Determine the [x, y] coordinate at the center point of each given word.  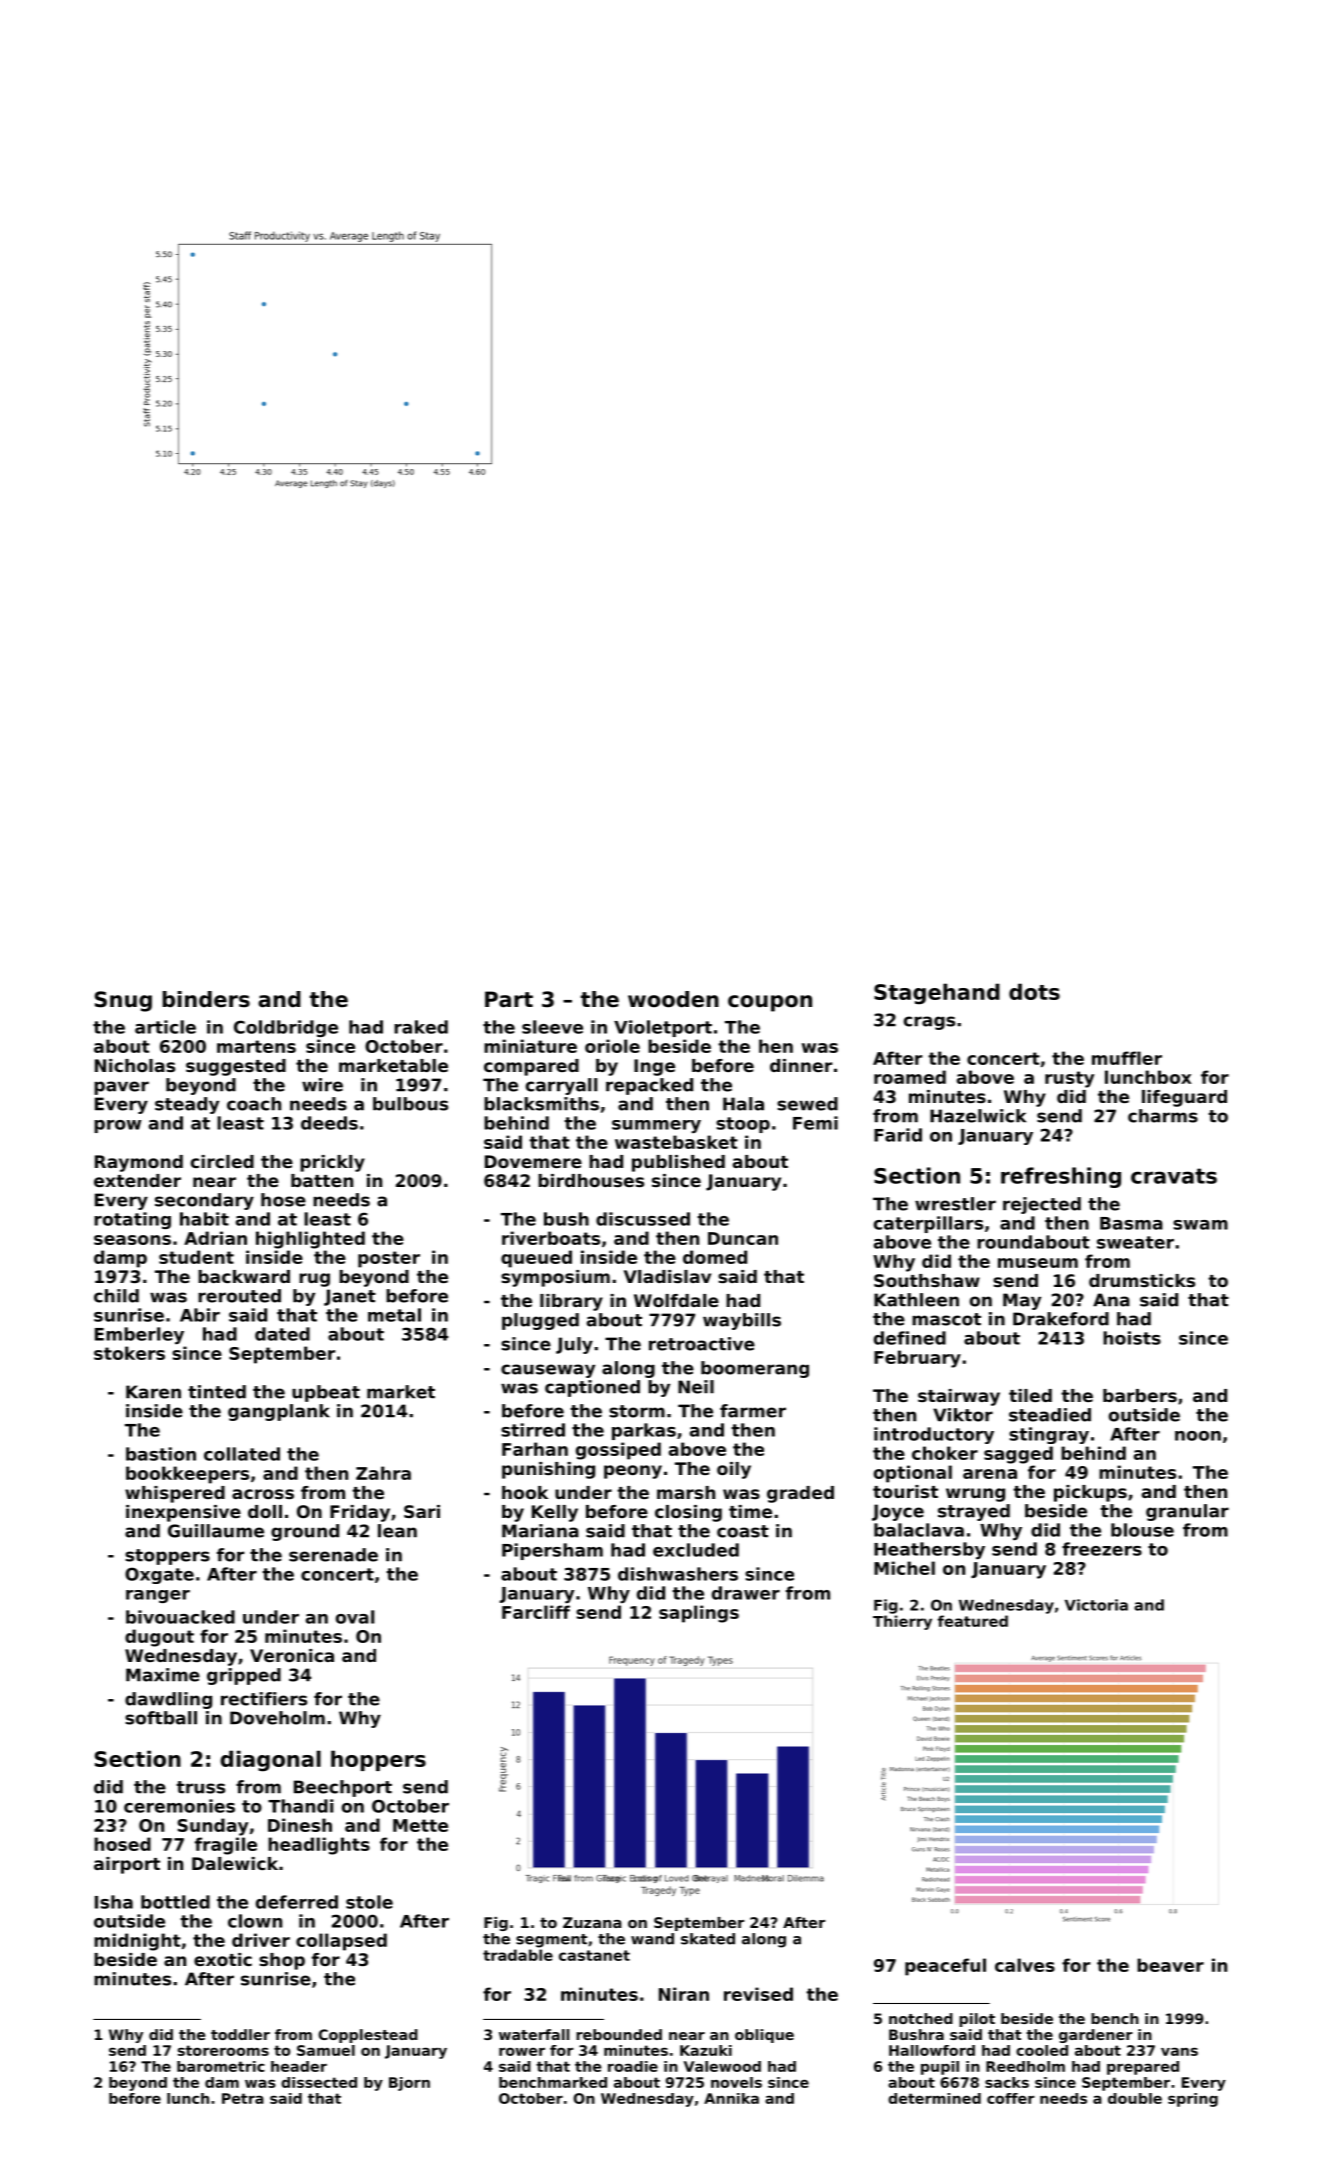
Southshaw [927, 1280]
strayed [974, 1512]
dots [1034, 991]
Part [509, 999]
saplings [699, 1614]
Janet [350, 1297]
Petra [243, 2098]
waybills [742, 1321]
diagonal [270, 1761]
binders [206, 999]
